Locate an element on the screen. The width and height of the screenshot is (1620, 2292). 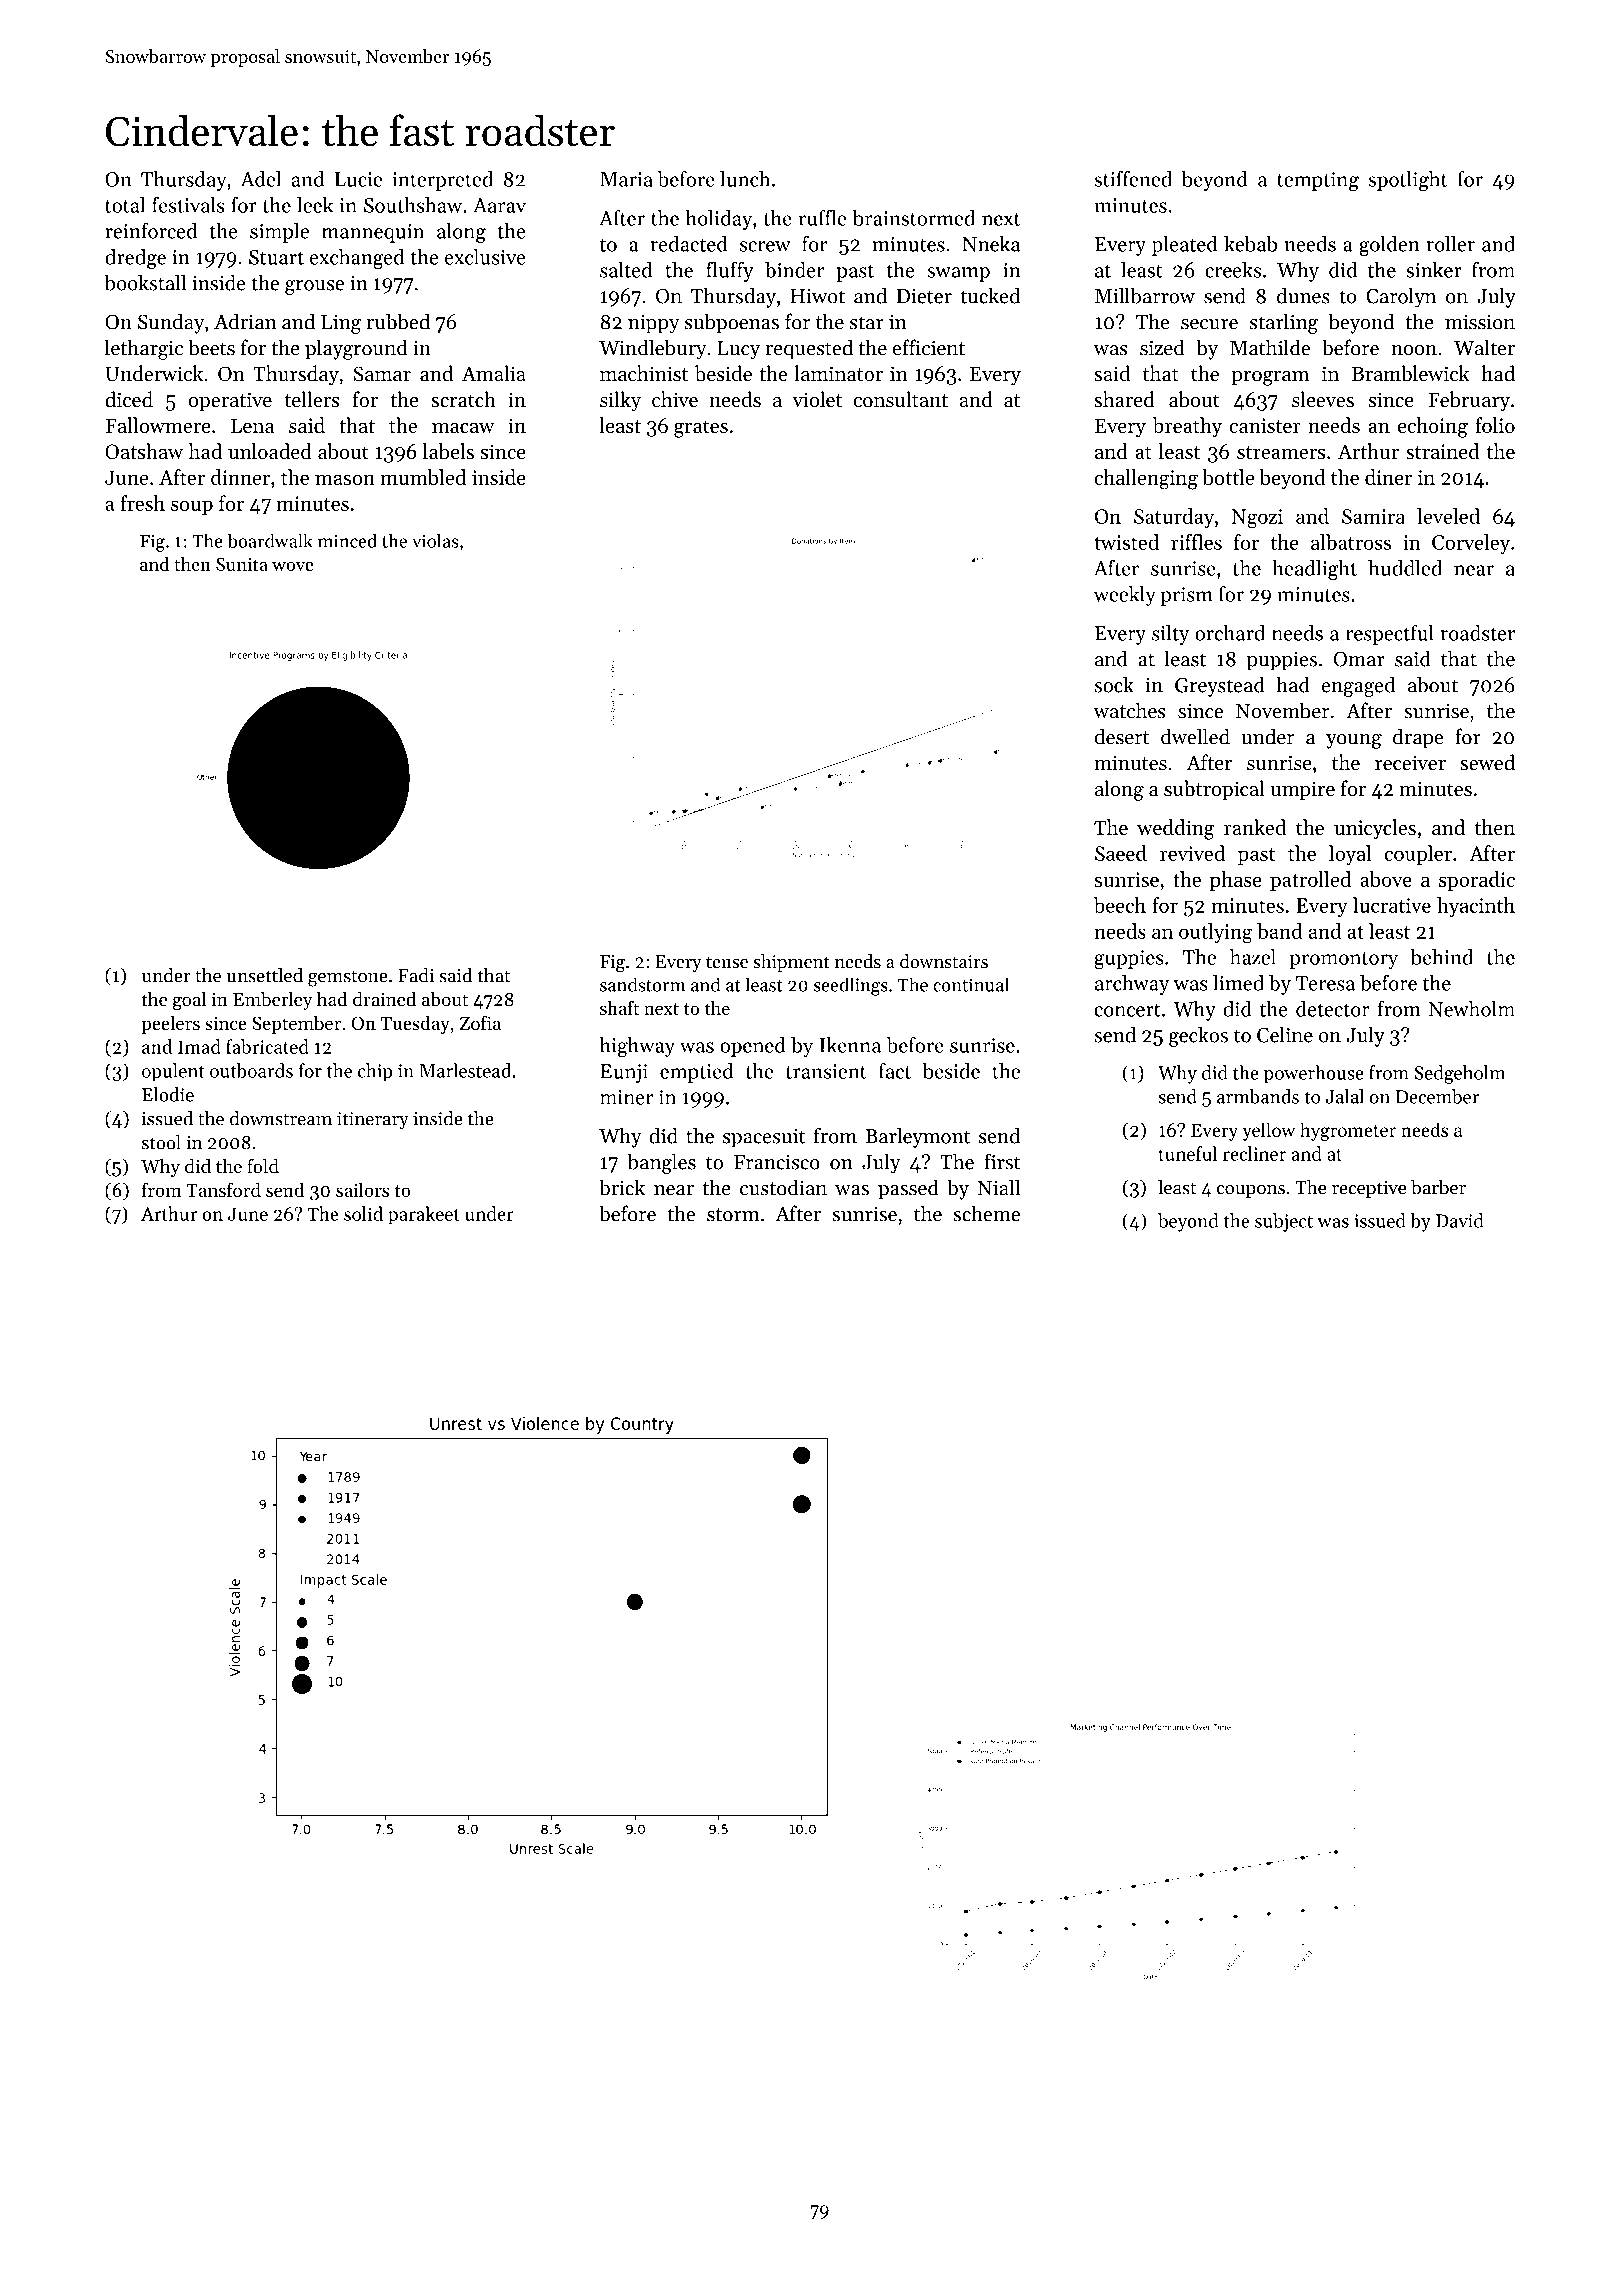
desert is located at coordinates (1122, 736).
